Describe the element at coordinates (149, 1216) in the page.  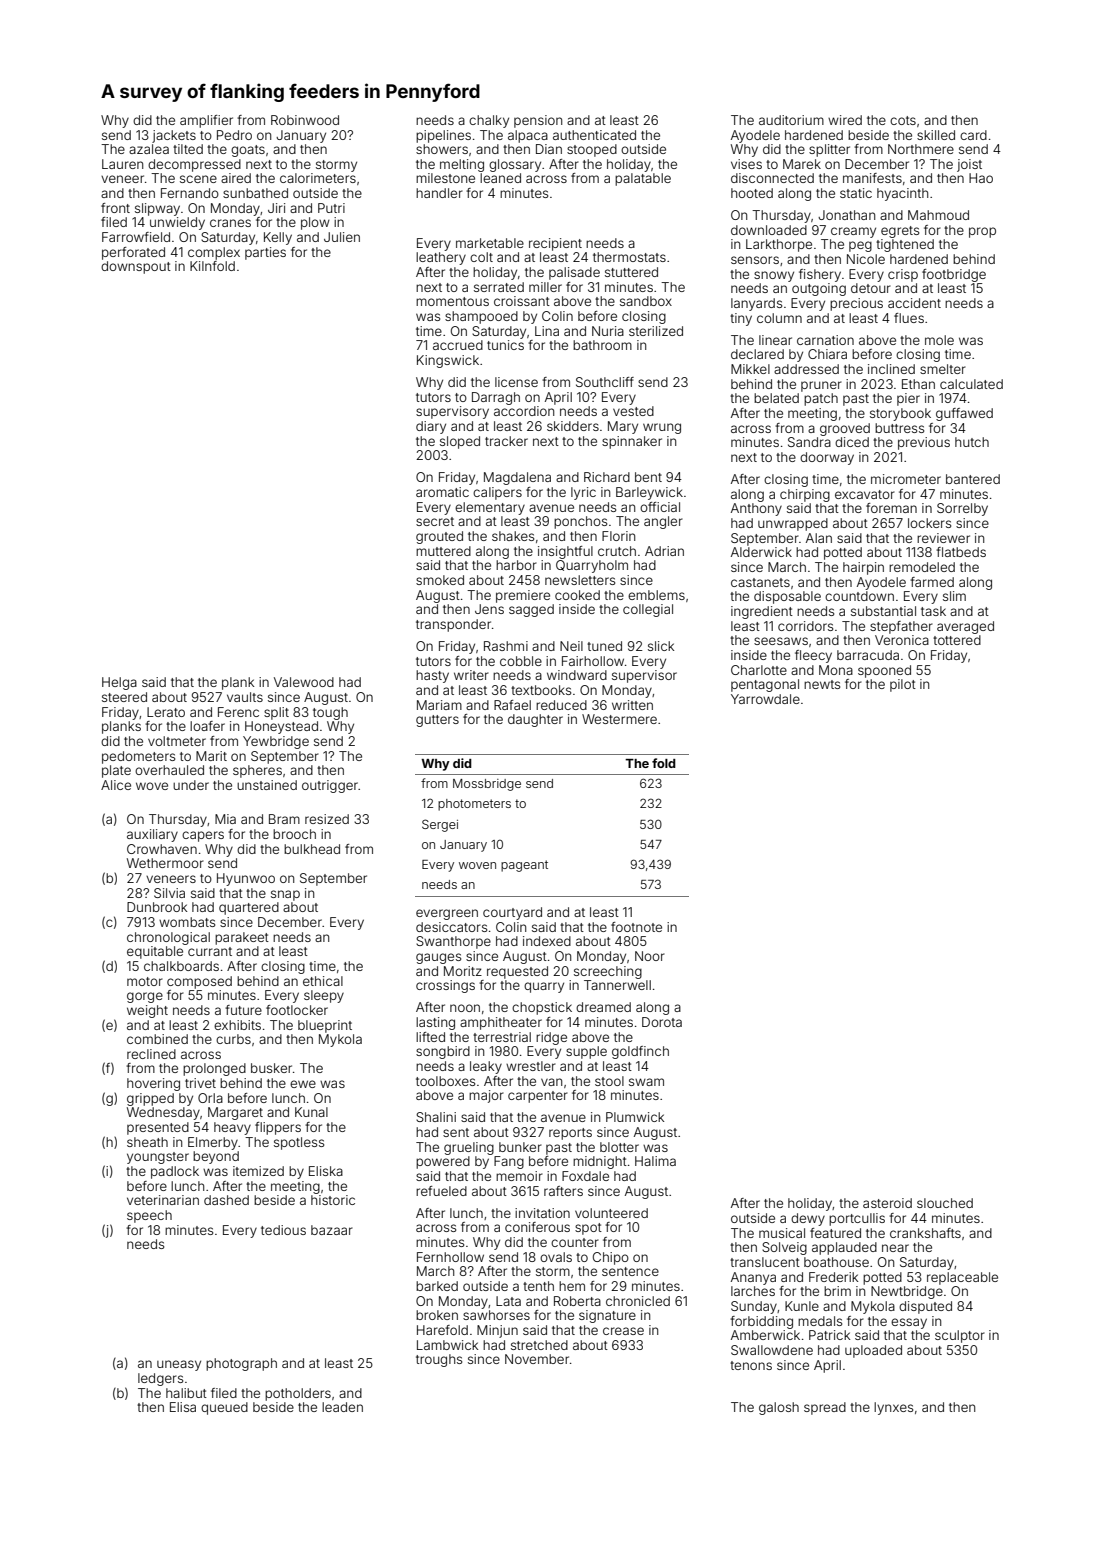
I see `speech` at that location.
